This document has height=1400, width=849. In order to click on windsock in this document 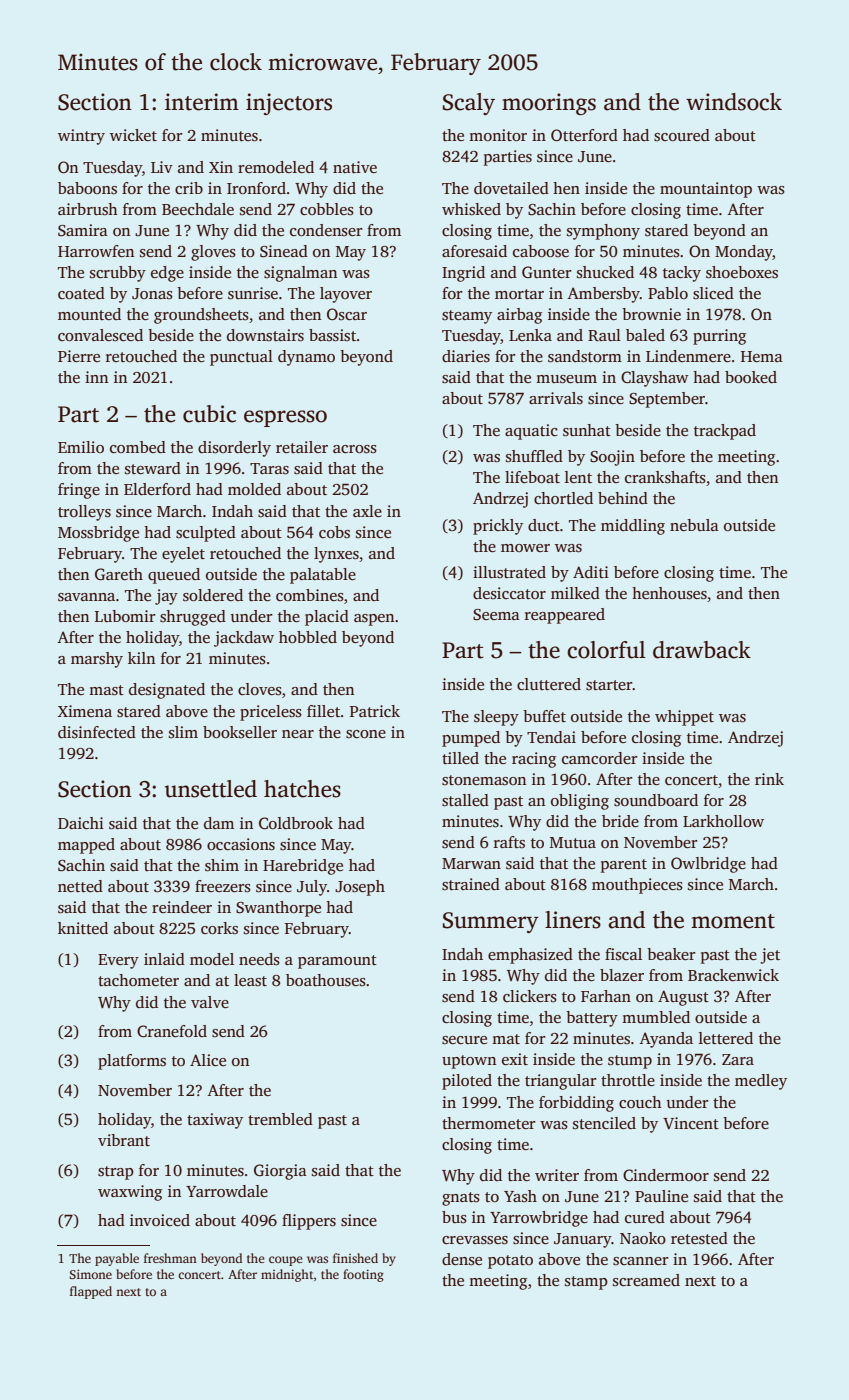, I will do `click(734, 102)`.
